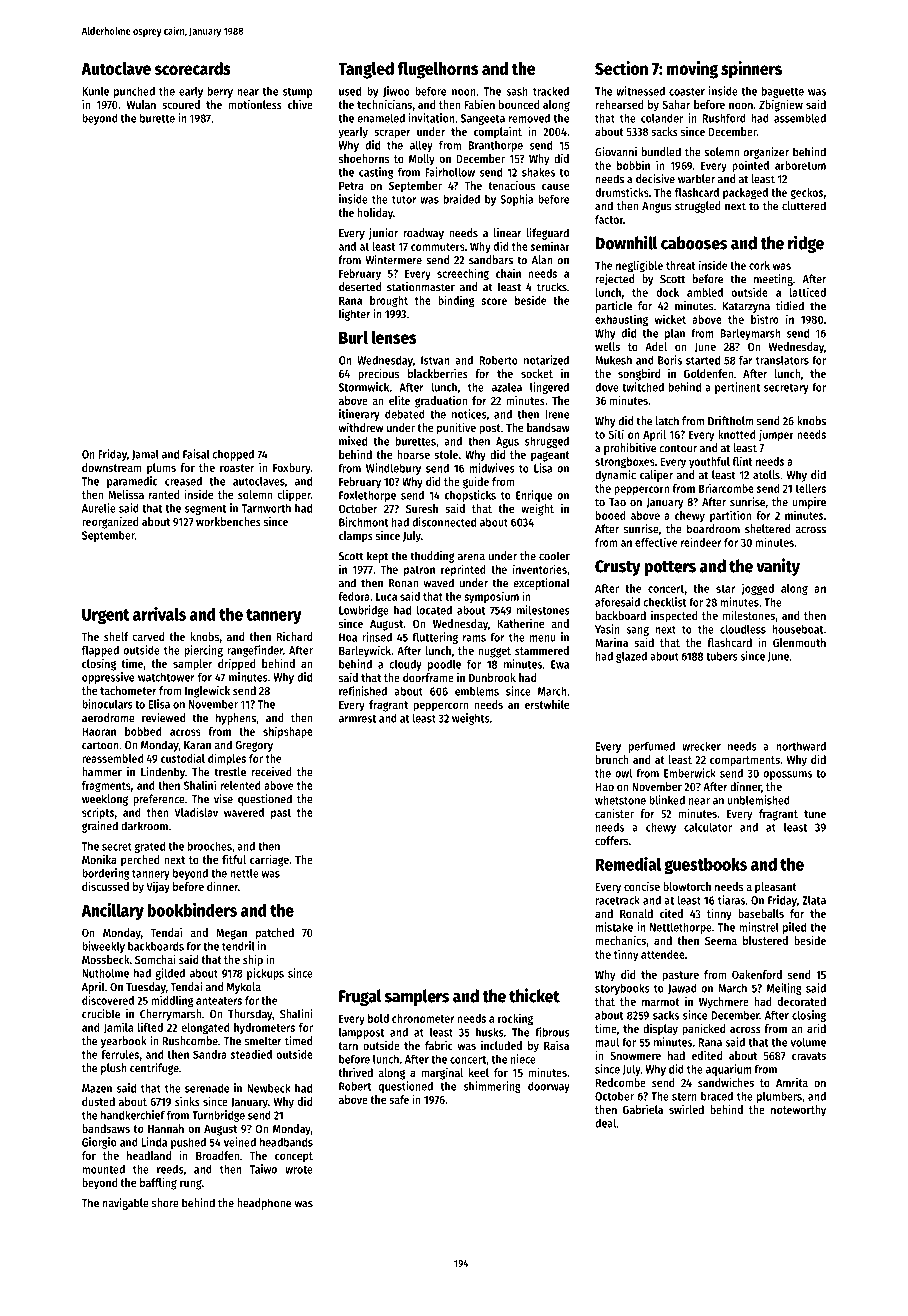 The image size is (908, 1316). What do you see at coordinates (477, 691) in the screenshot?
I see `emblems` at bounding box center [477, 691].
